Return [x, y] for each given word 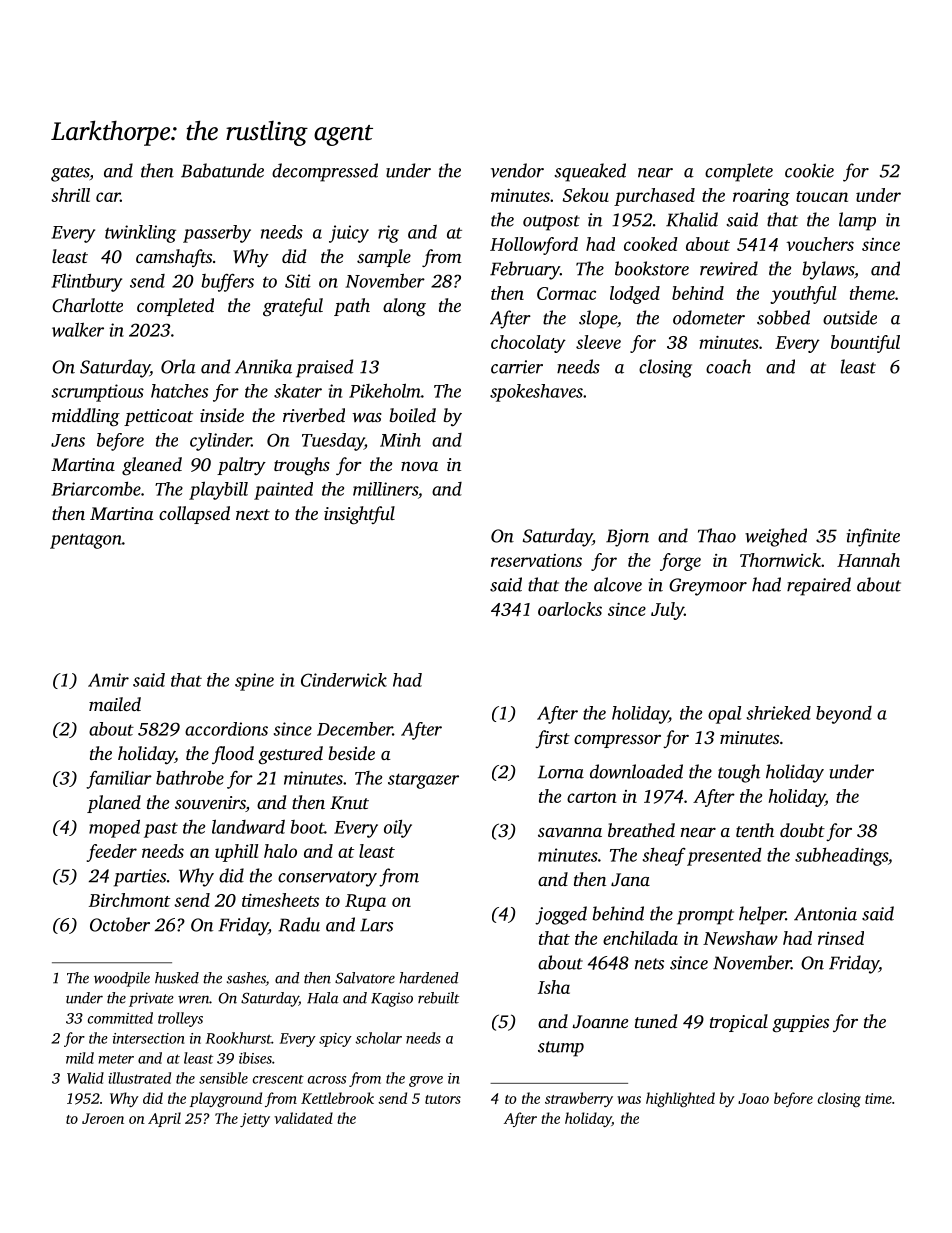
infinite [873, 537]
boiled [413, 415]
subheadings [841, 857]
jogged [561, 915]
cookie [809, 170]
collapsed [194, 515]
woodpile [122, 979]
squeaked [590, 172]
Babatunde [222, 170]
